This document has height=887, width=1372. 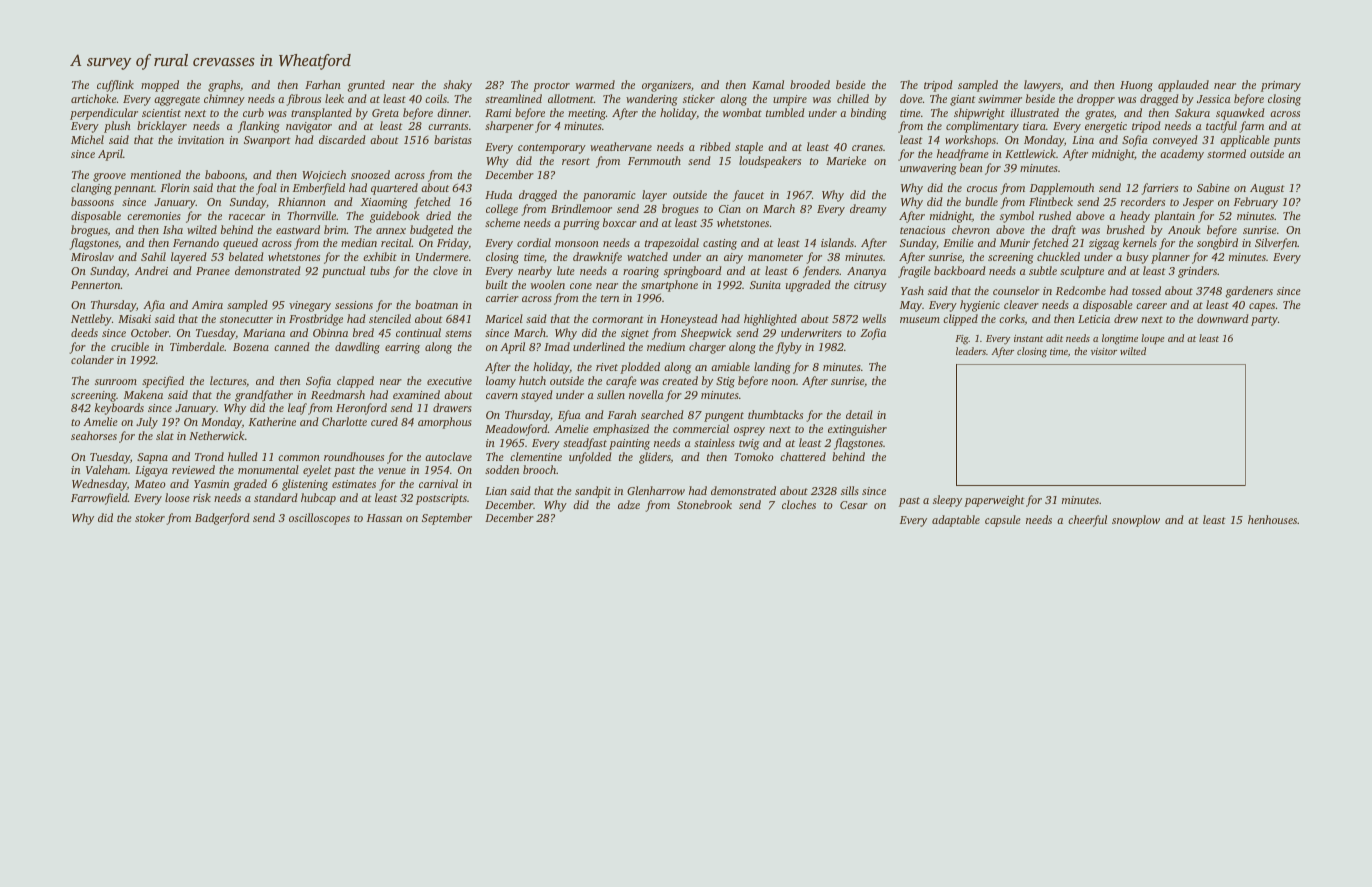 I want to click on paperweight, so click(x=994, y=501).
